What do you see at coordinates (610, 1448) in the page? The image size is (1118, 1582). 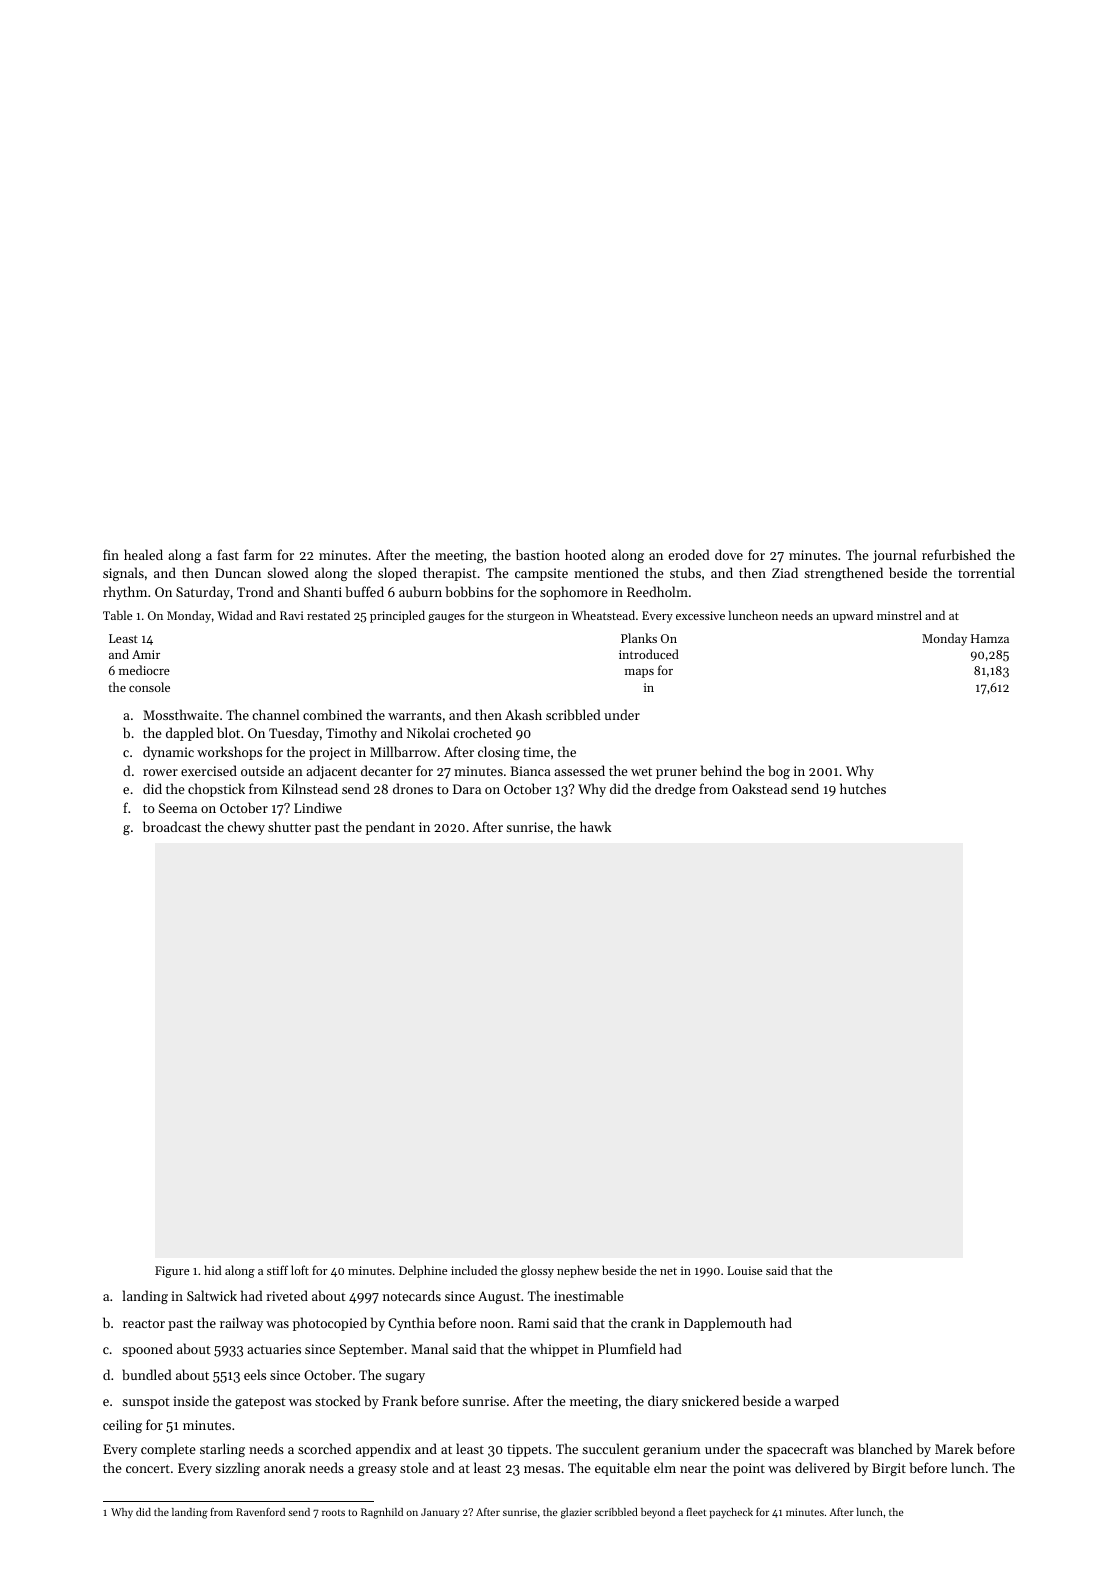 I see `succulent` at bounding box center [610, 1448].
